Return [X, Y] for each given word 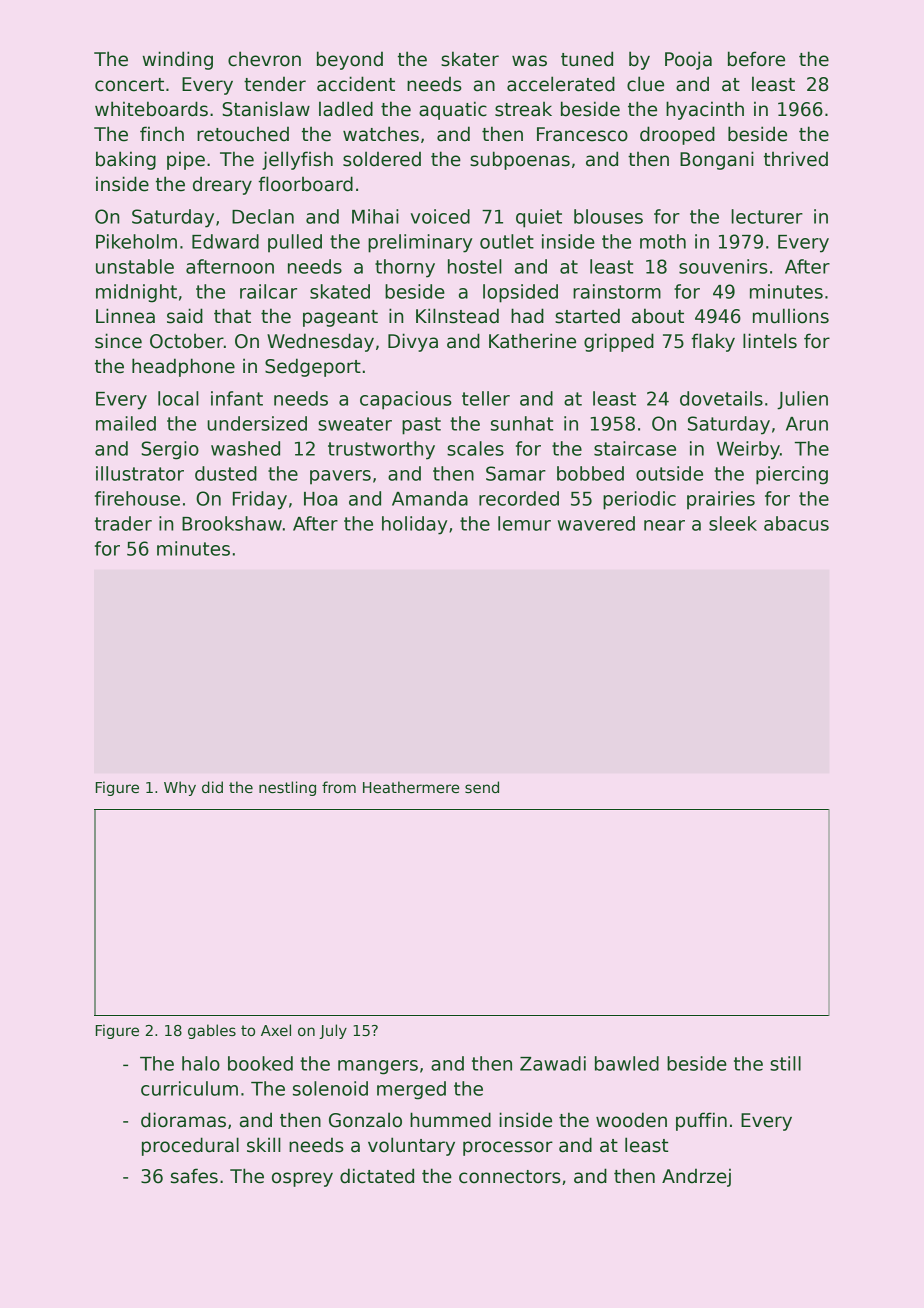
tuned [587, 59]
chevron [264, 59]
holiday [414, 525]
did [212, 787]
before [756, 59]
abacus [796, 523]
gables [212, 1031]
